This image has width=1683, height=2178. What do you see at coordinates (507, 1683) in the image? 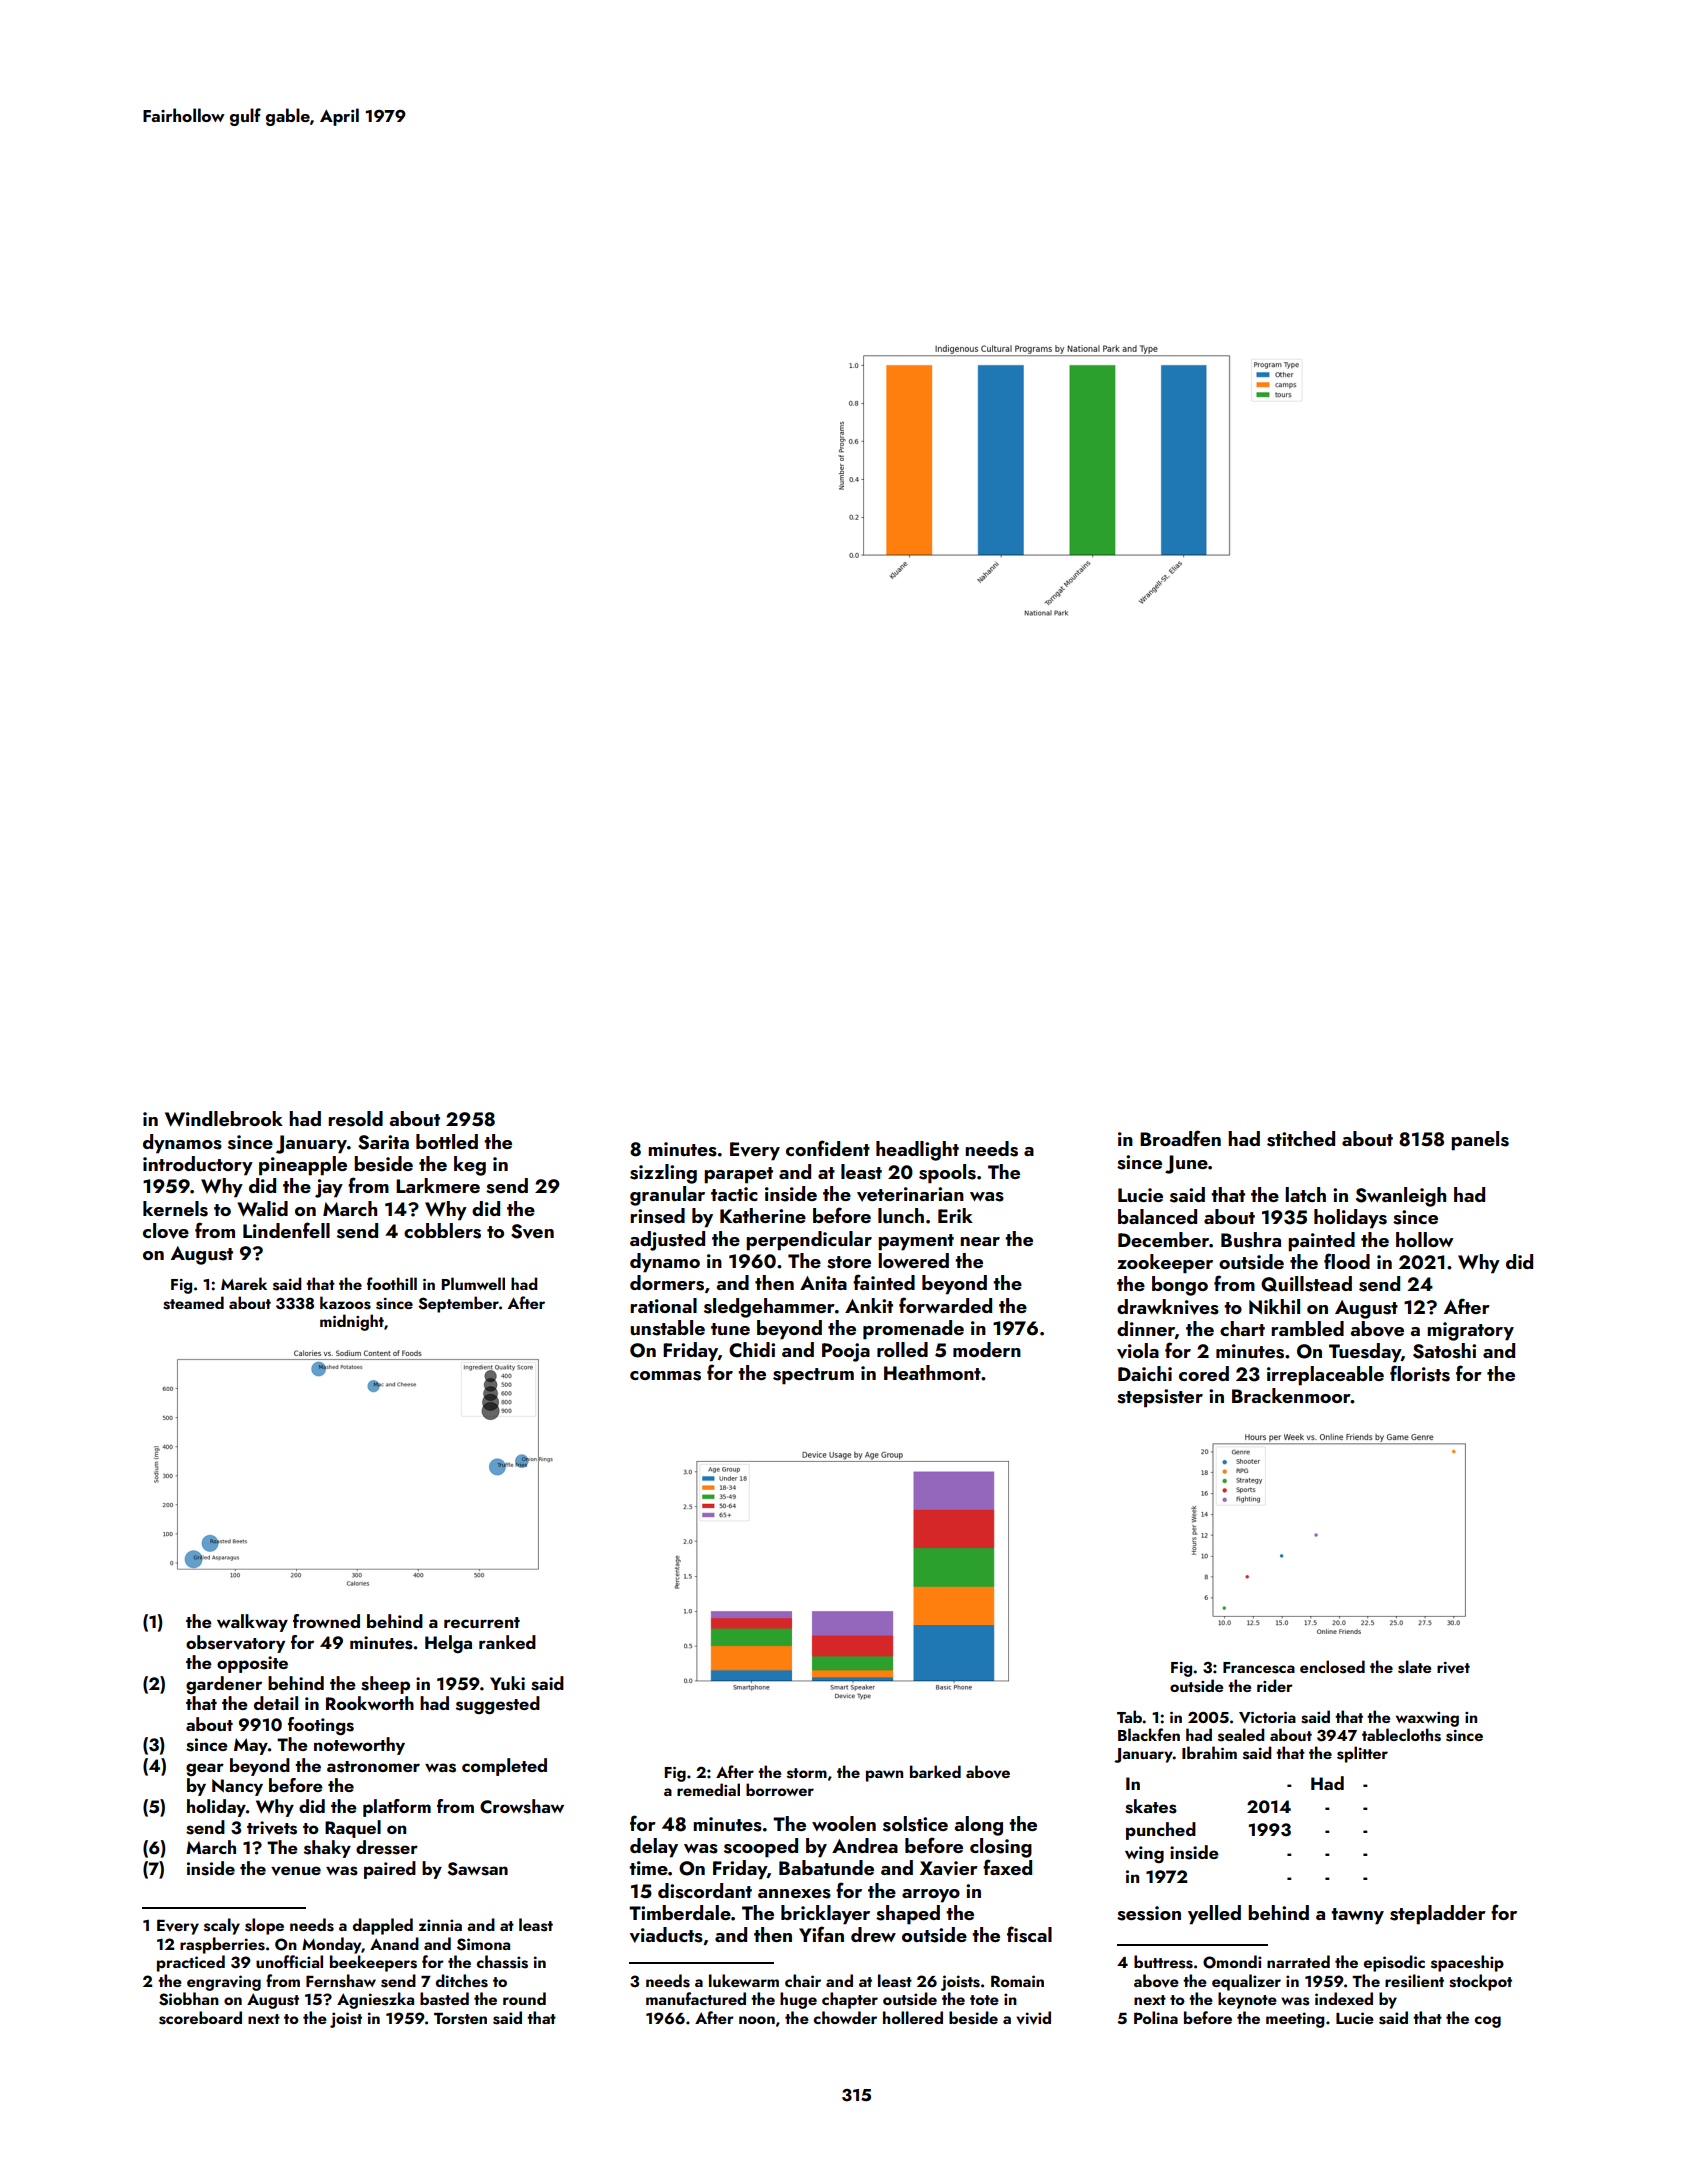
I see `Yuki` at bounding box center [507, 1683].
